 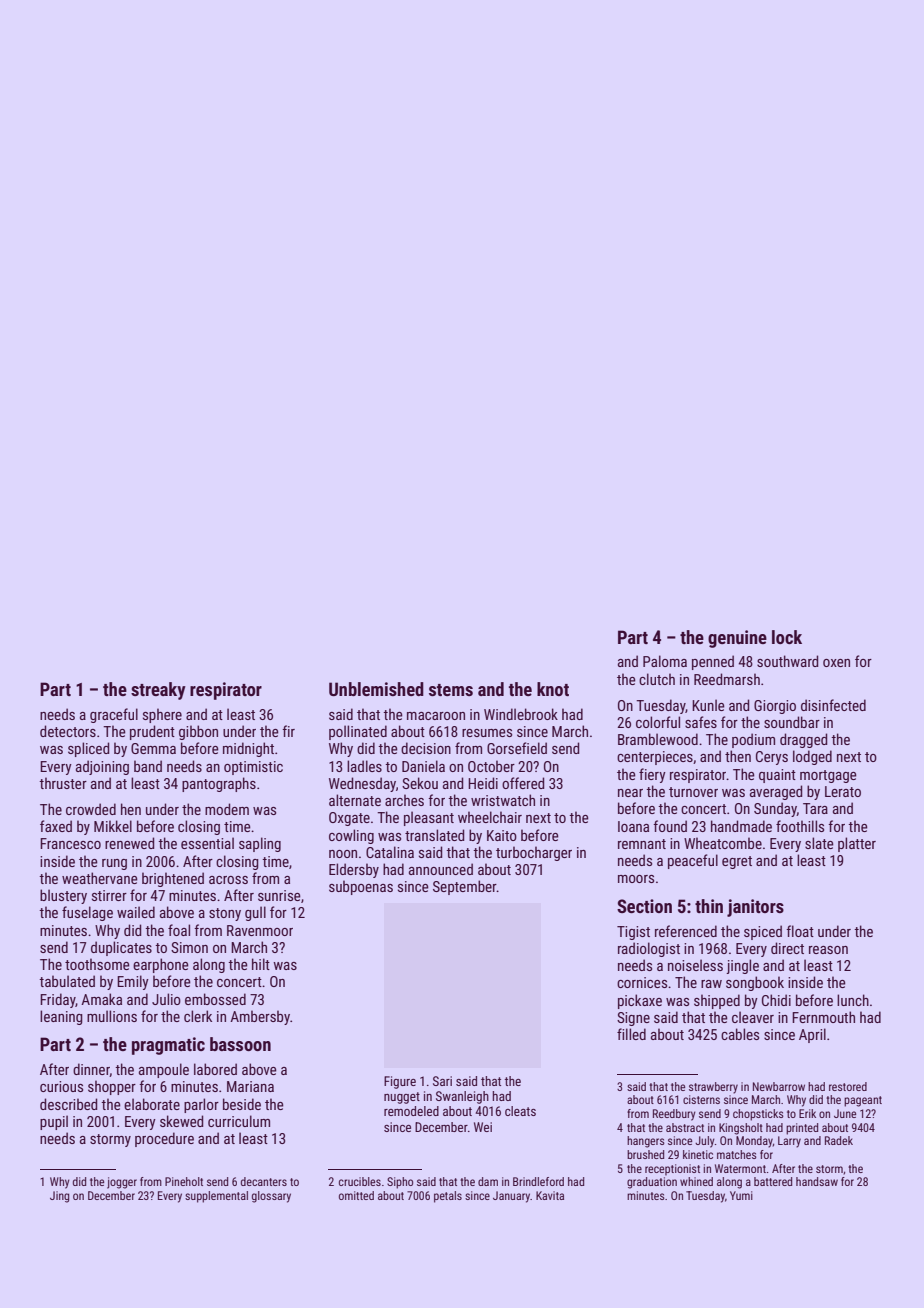 What do you see at coordinates (737, 639) in the page?
I see `genuine` at bounding box center [737, 639].
